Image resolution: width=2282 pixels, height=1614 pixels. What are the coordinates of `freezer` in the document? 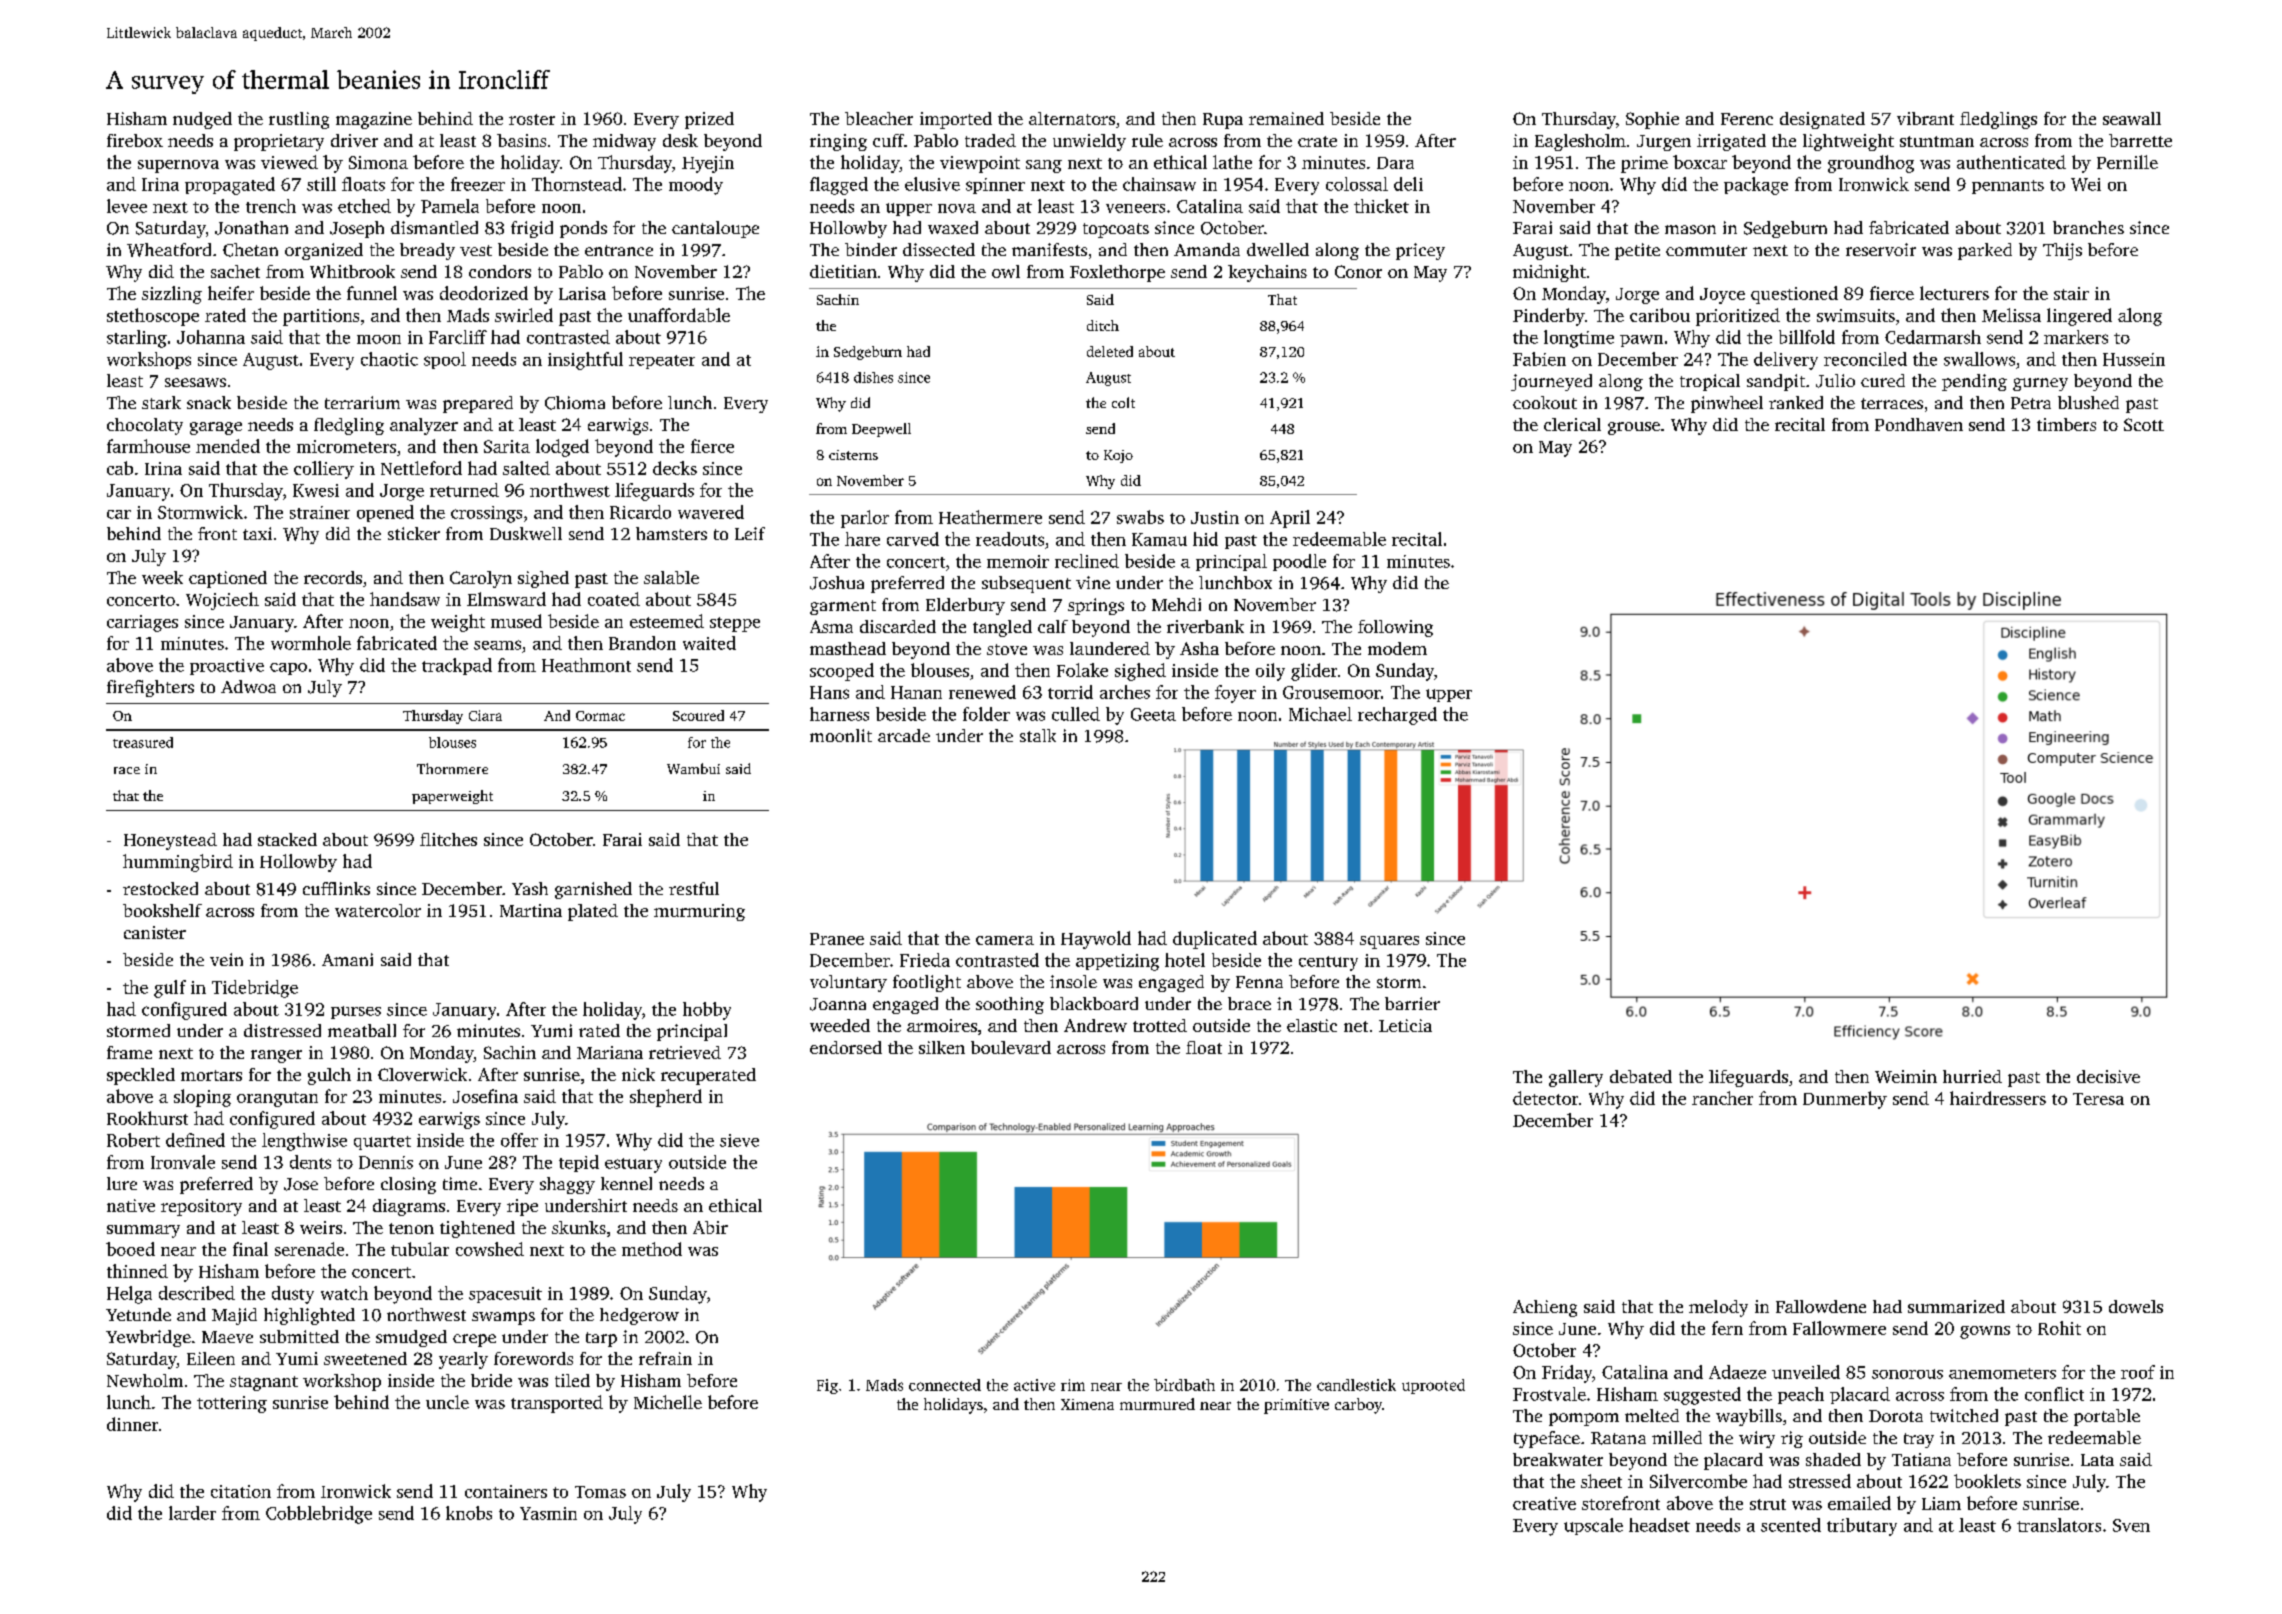 It's located at (478, 184).
